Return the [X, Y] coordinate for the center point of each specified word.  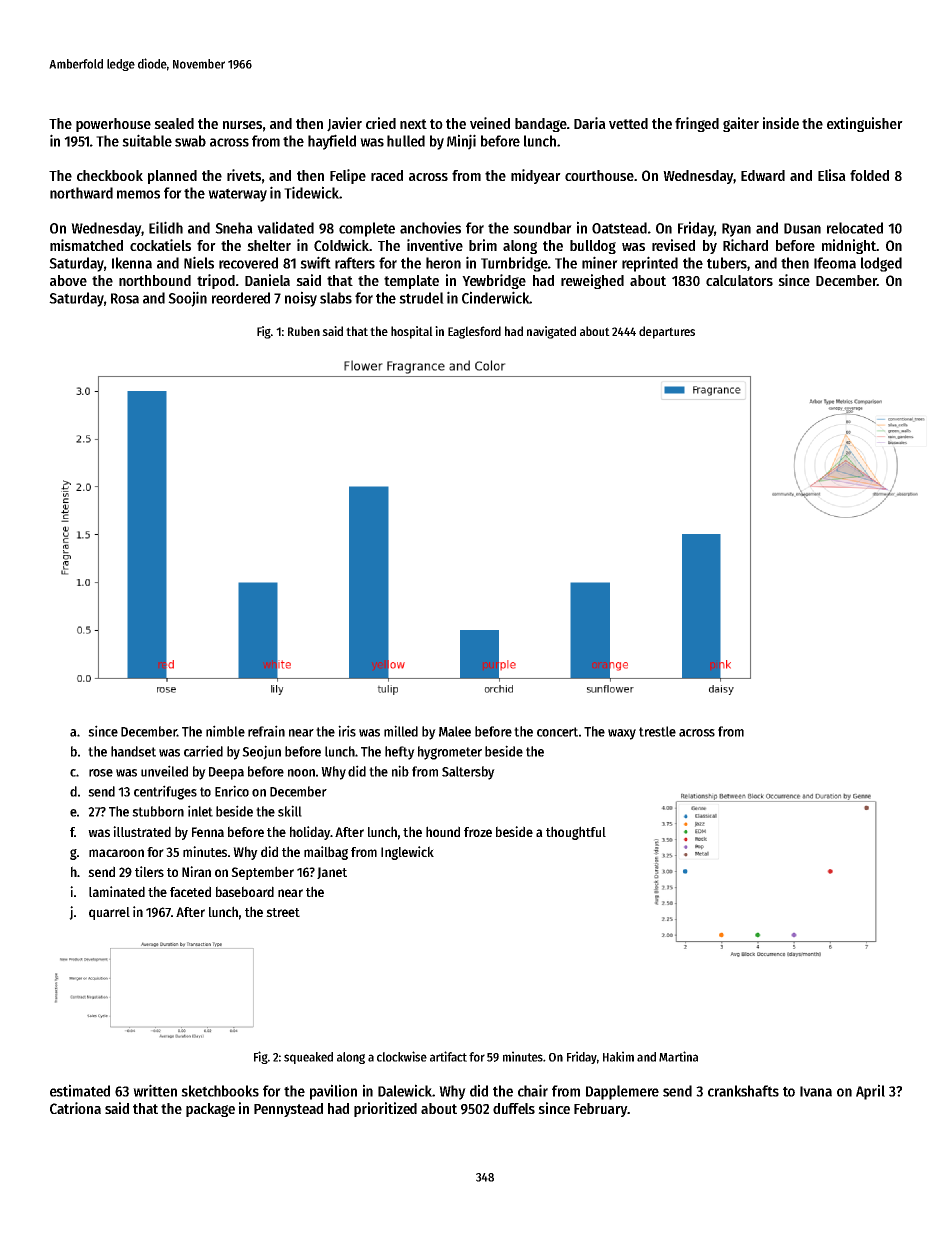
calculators [739, 280]
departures [667, 332]
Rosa [125, 298]
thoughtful [576, 833]
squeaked [308, 1058]
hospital [412, 332]
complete [367, 229]
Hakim [618, 1056]
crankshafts [743, 1091]
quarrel [109, 913]
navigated [551, 332]
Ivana [816, 1091]
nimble [225, 731]
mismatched [86, 245]
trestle [657, 731]
